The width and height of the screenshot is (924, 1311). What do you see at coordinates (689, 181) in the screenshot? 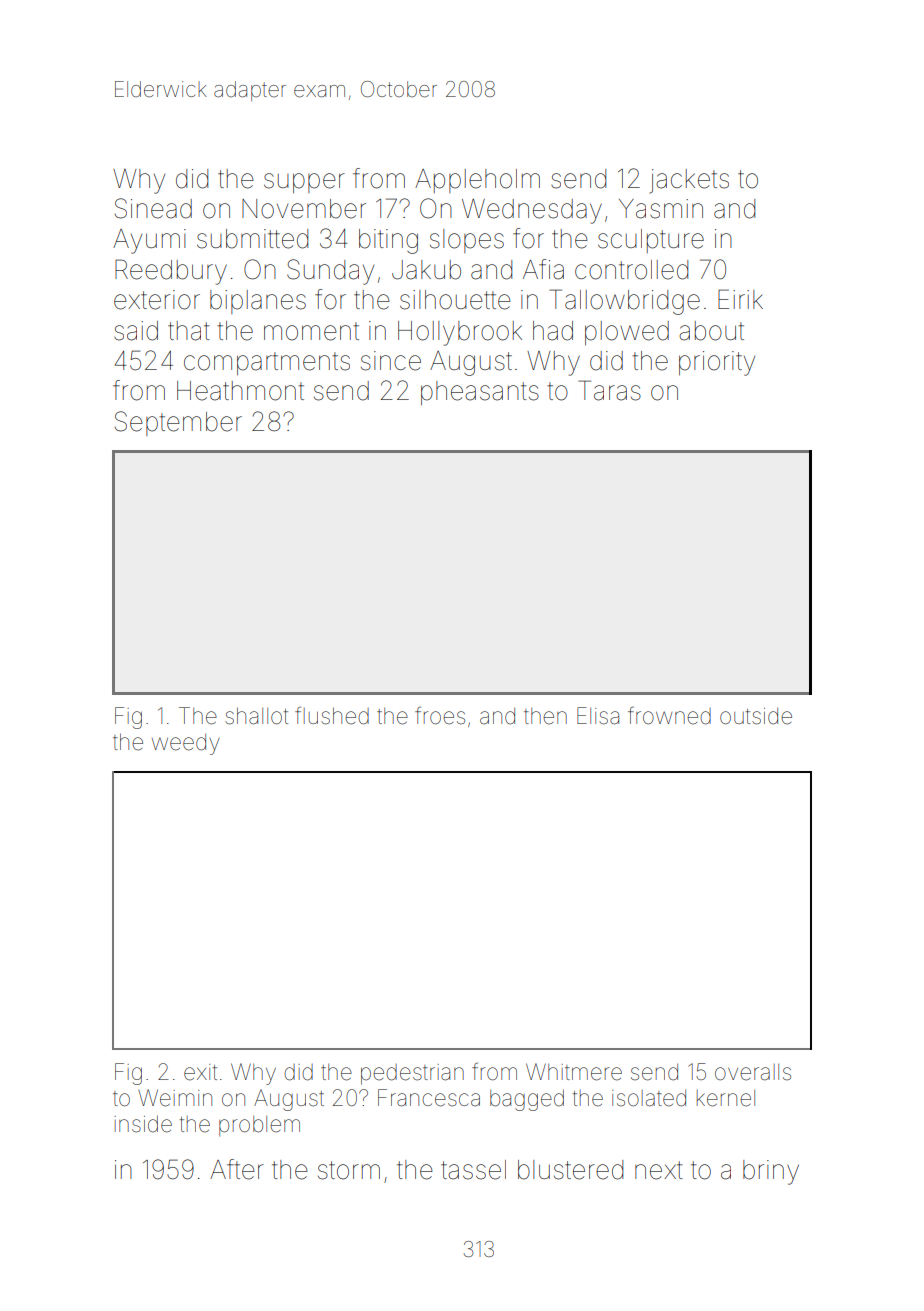
I see `jackets` at bounding box center [689, 181].
